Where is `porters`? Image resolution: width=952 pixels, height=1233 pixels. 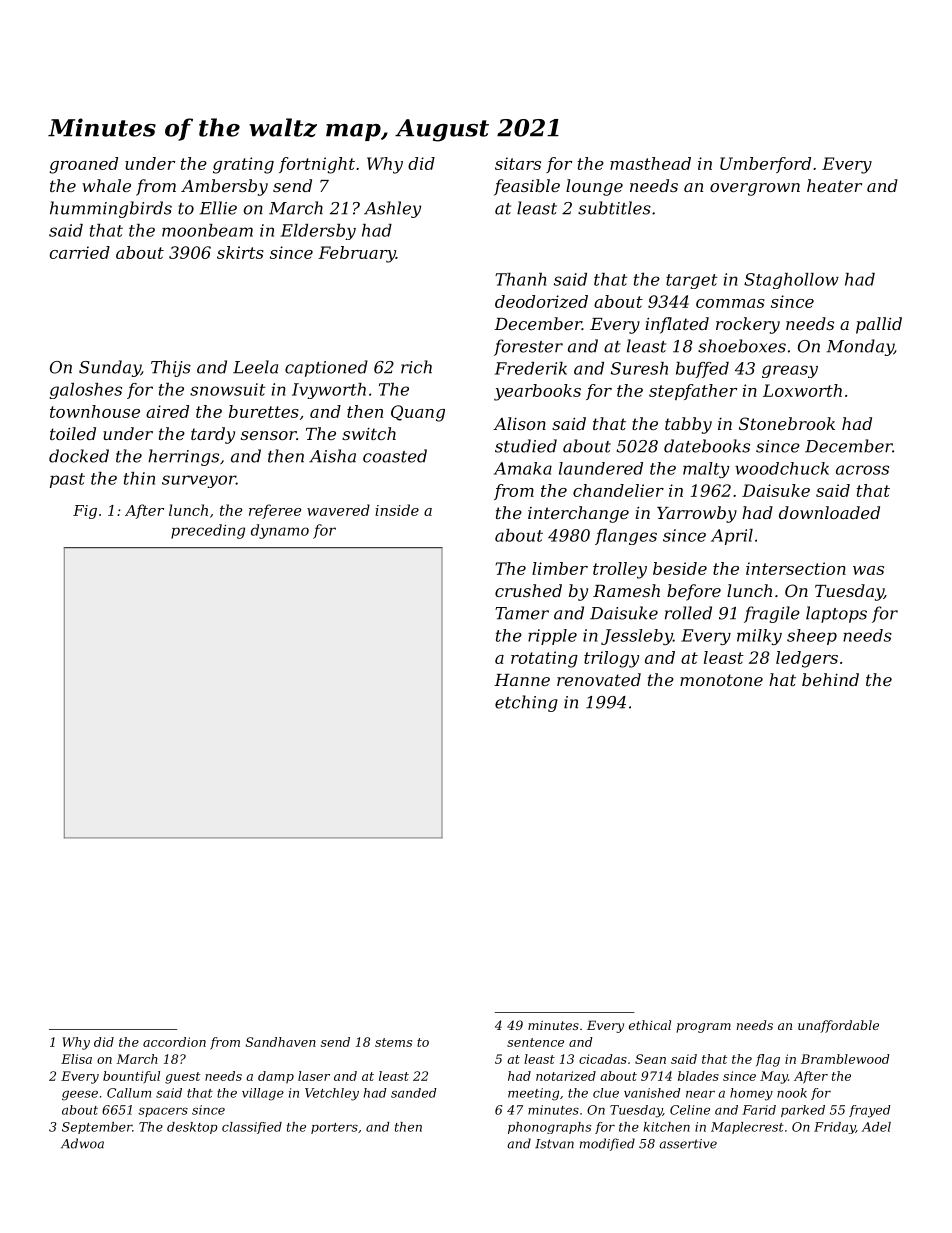
porters is located at coordinates (334, 1128).
